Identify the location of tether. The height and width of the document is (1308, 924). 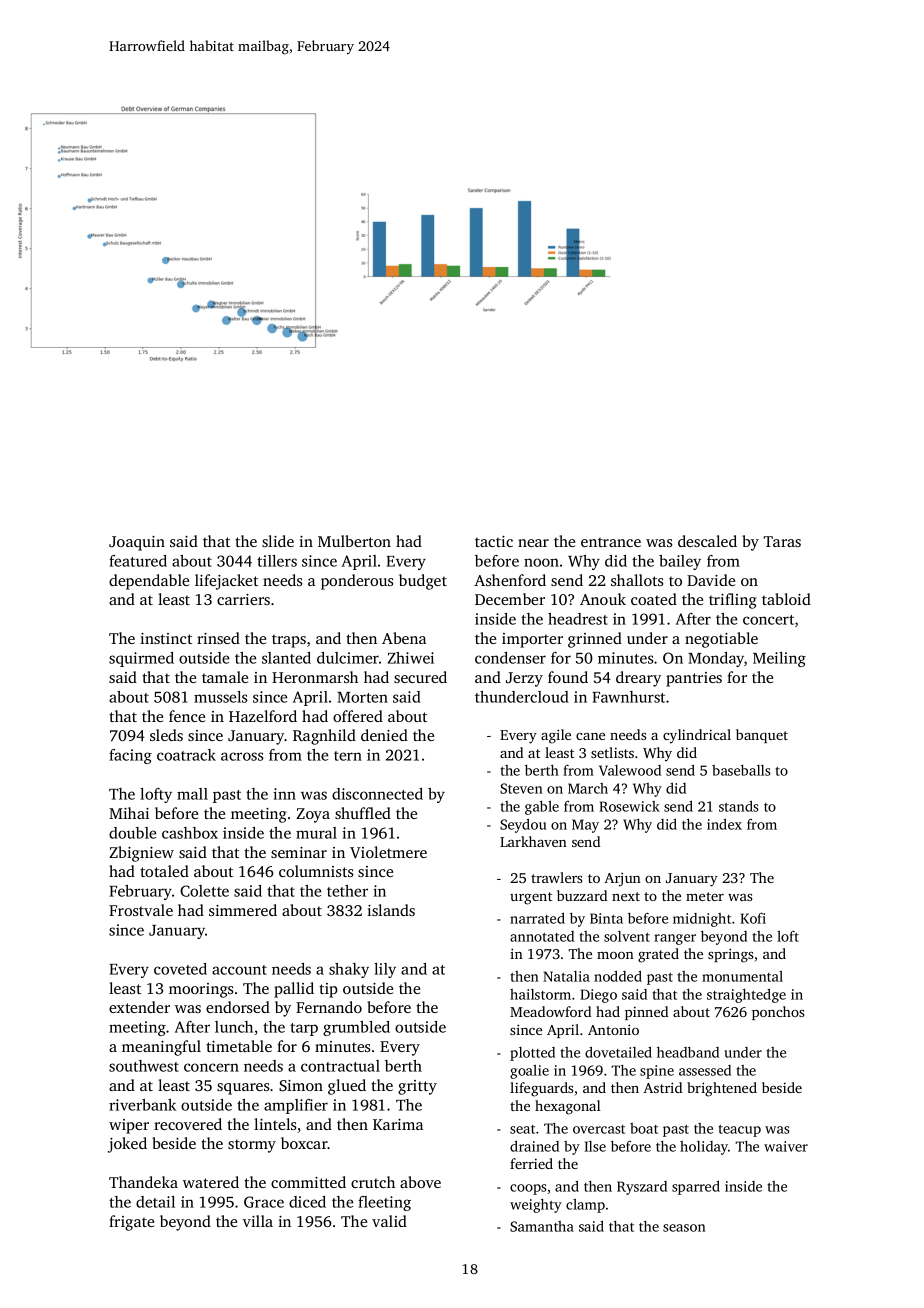
(347, 891).
